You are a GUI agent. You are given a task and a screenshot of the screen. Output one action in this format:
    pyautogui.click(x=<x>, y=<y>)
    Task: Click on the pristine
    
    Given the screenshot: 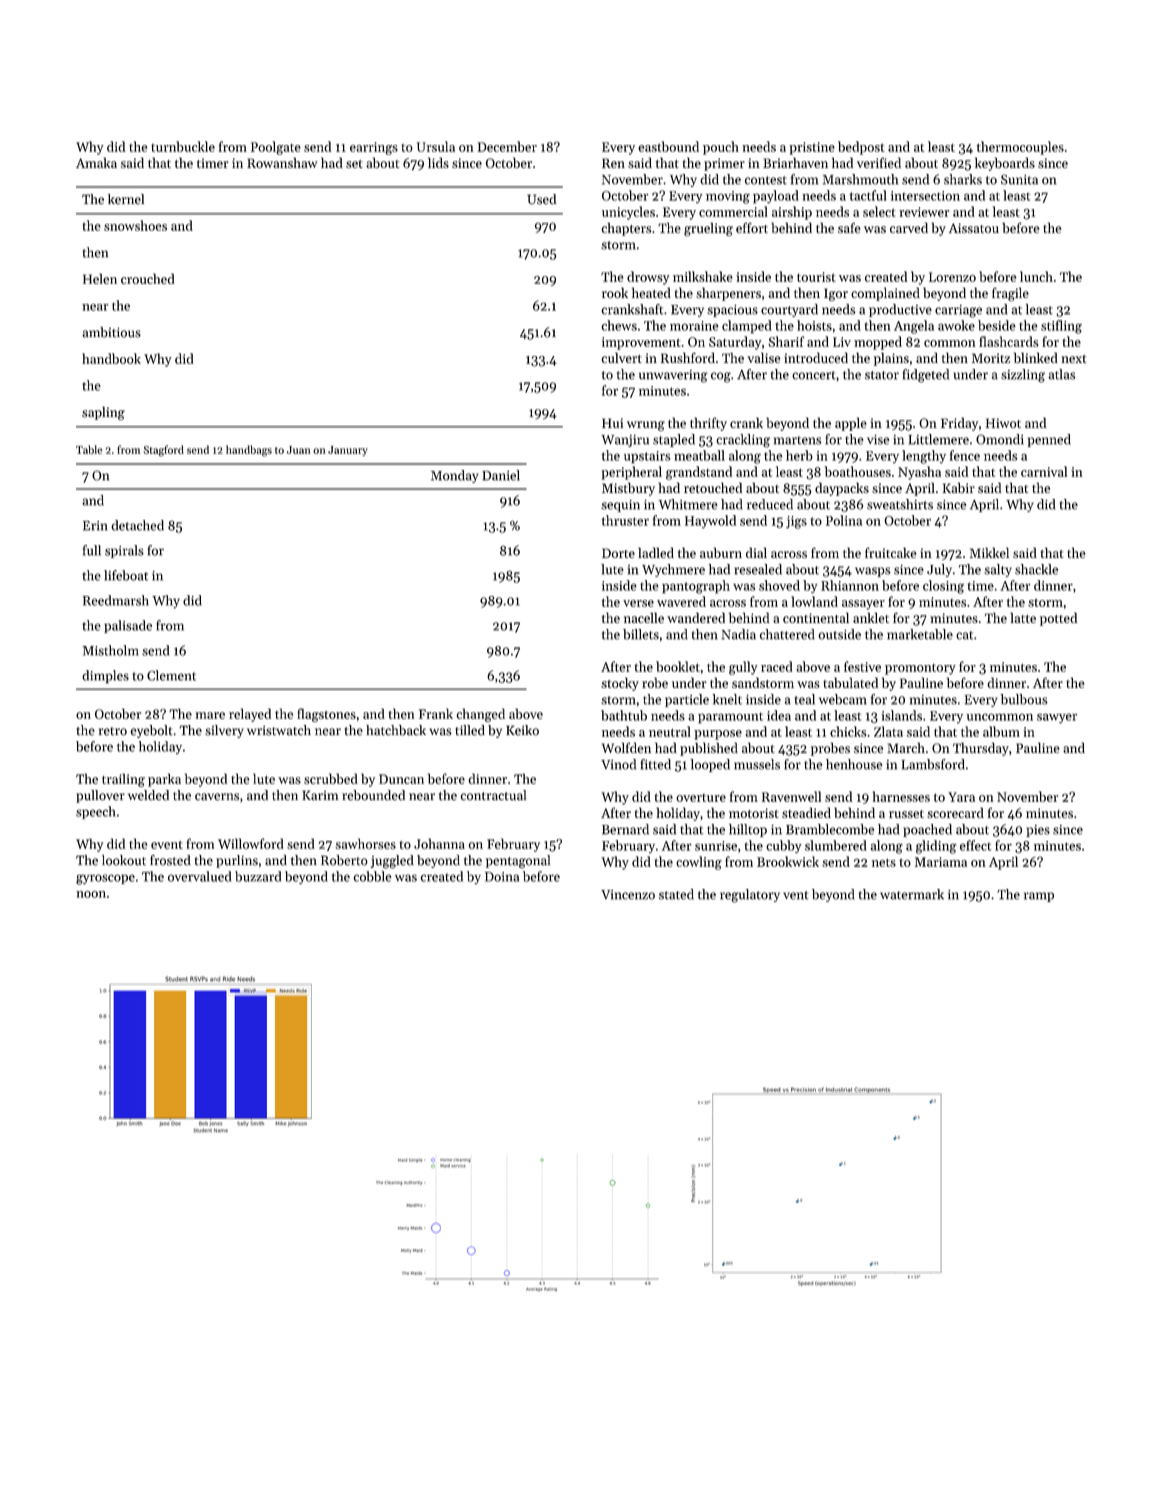 What is the action you would take?
    pyautogui.click(x=812, y=148)
